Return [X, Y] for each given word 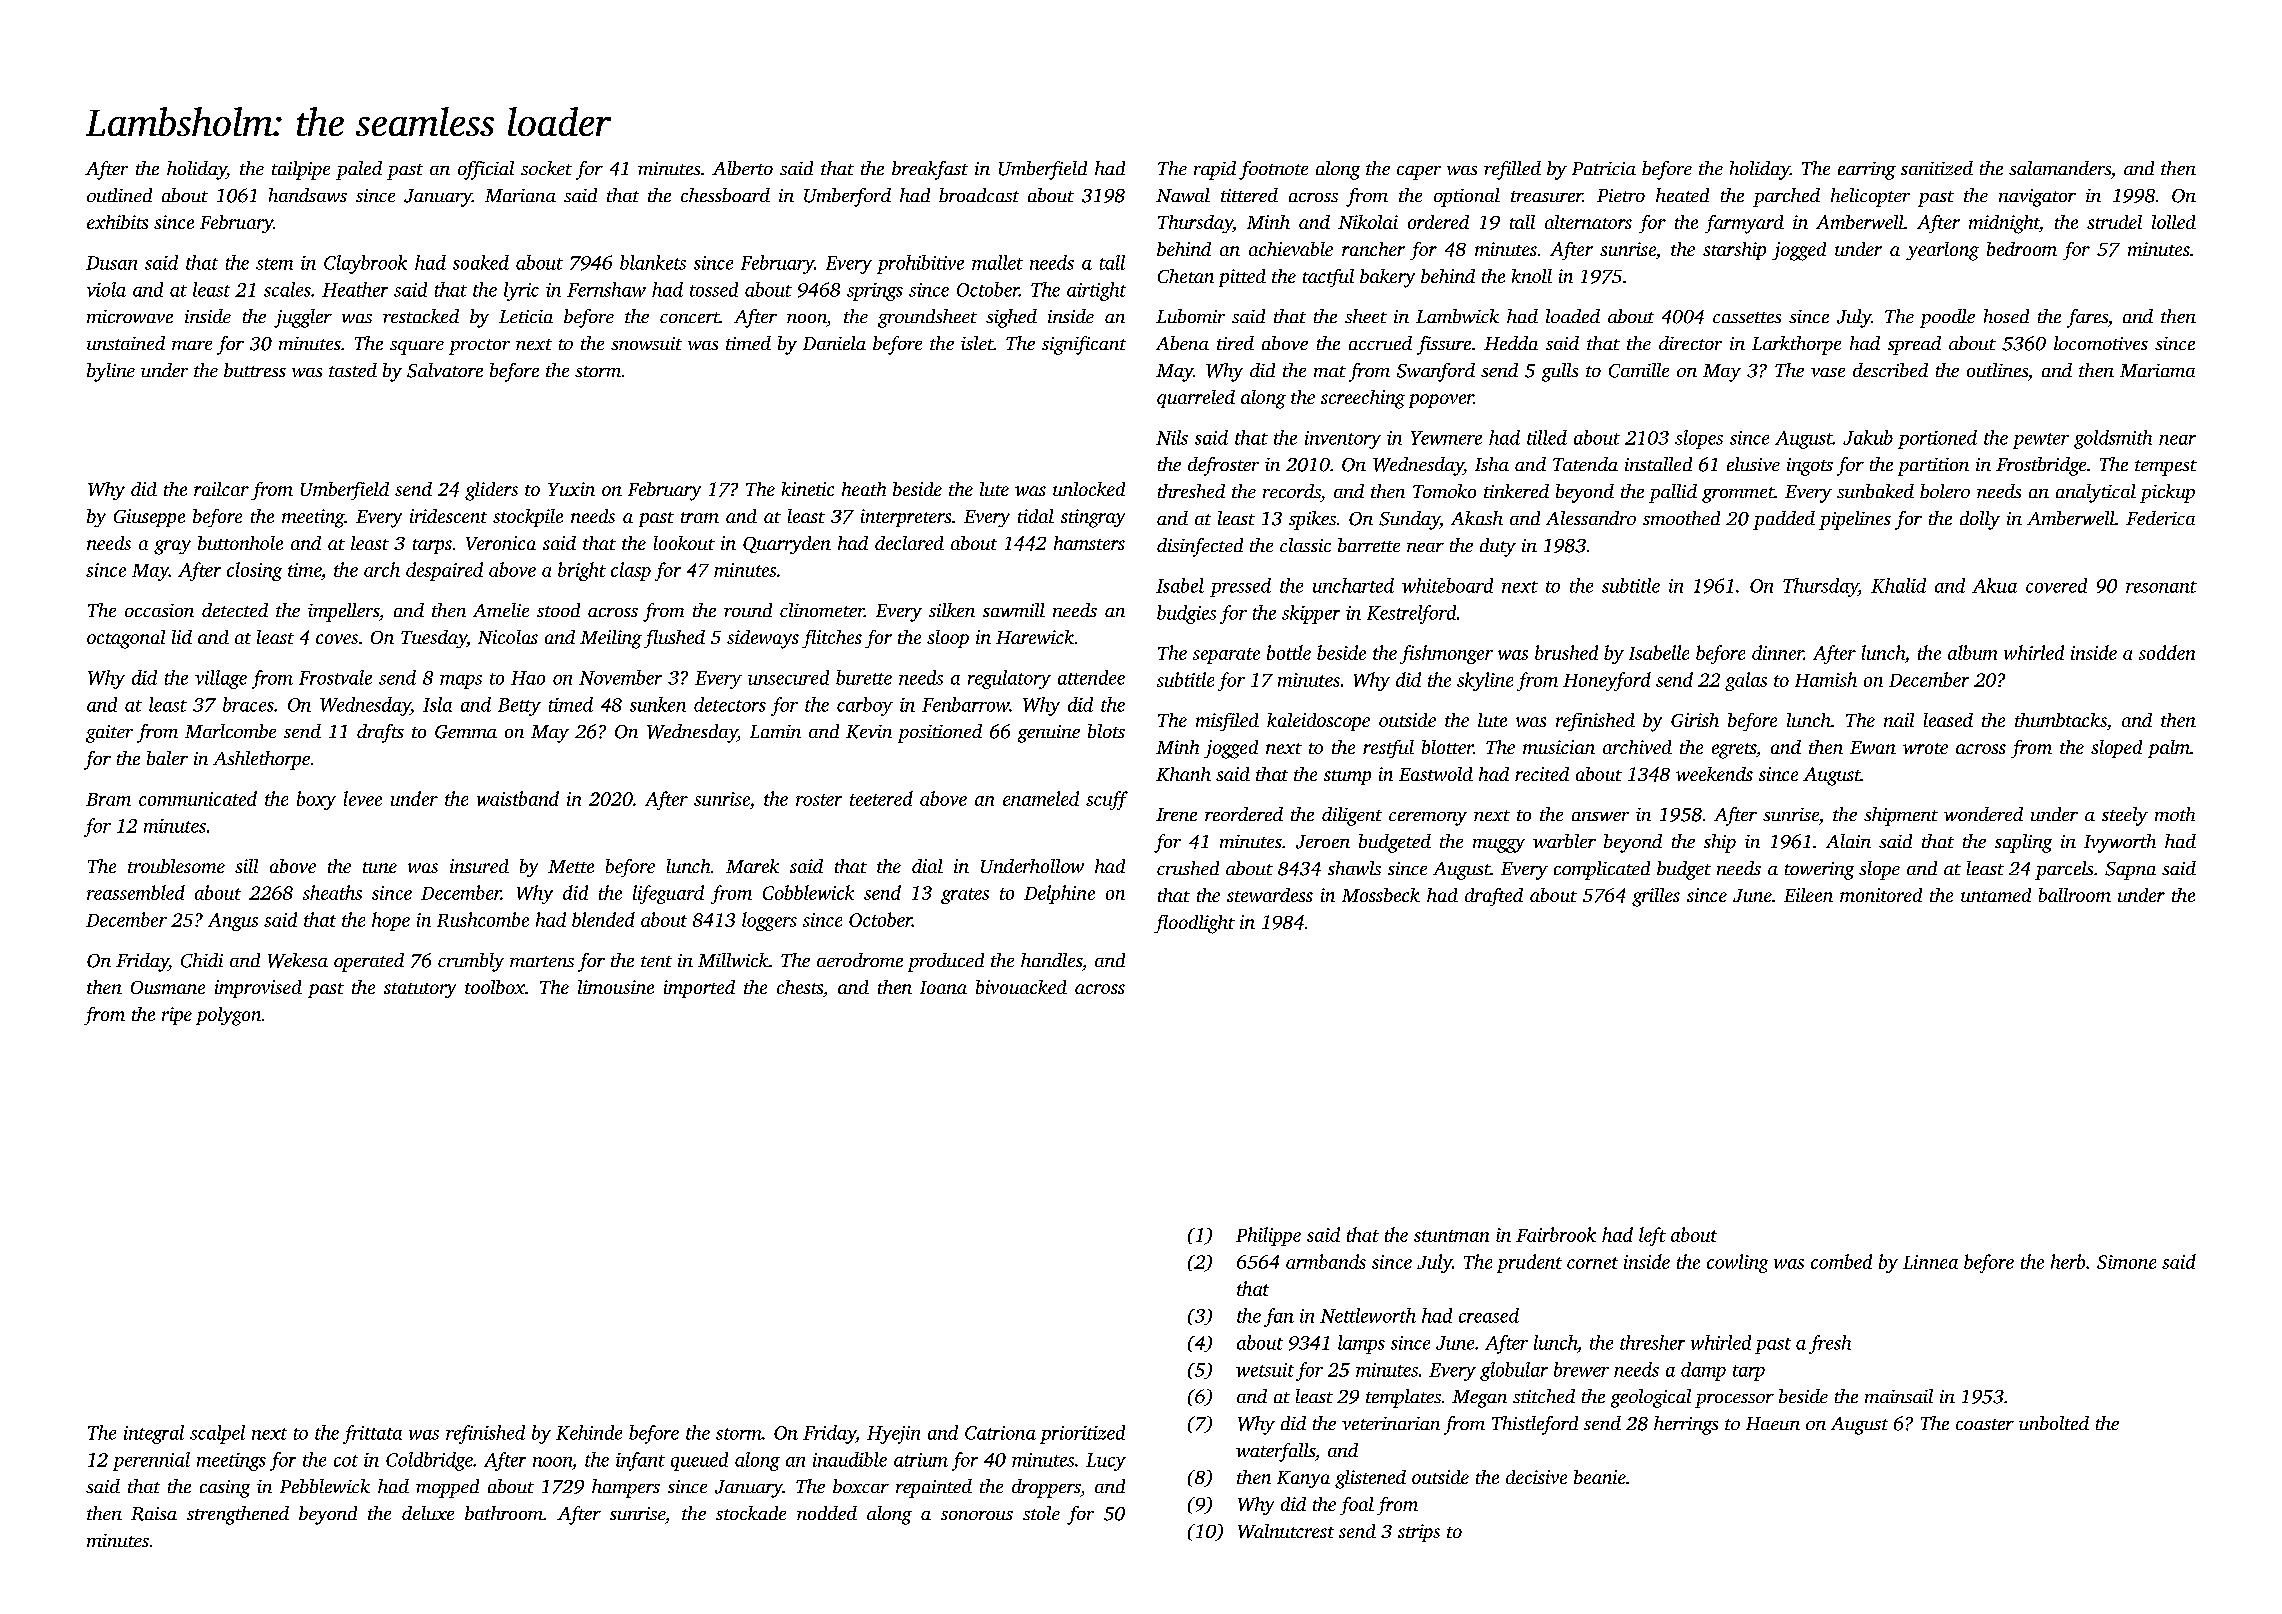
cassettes [1747, 317]
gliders [491, 491]
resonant [2161, 587]
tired [1235, 343]
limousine [616, 987]
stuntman [1451, 1236]
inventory [1343, 440]
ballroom [2075, 895]
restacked [421, 316]
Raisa [154, 1514]
